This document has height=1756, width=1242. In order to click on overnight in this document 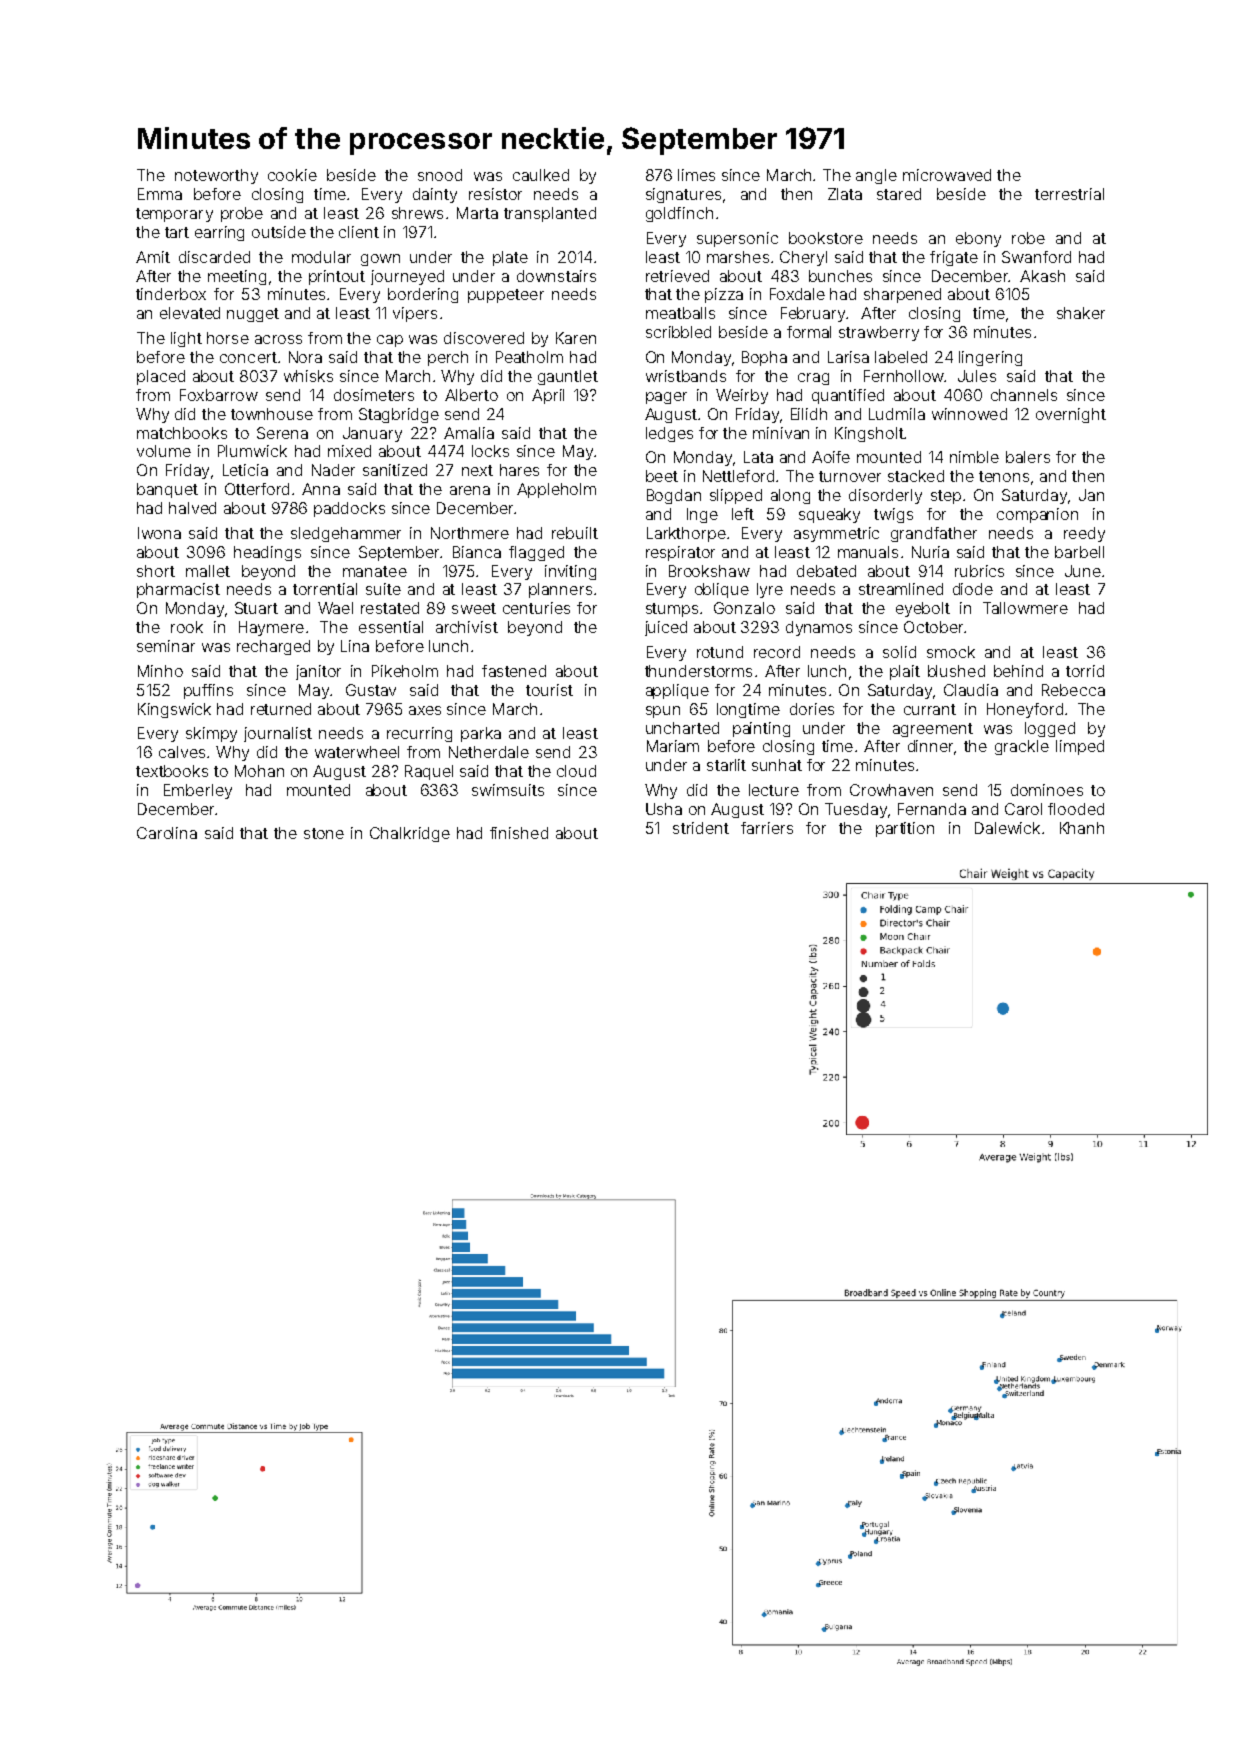, I will do `click(1071, 415)`.
